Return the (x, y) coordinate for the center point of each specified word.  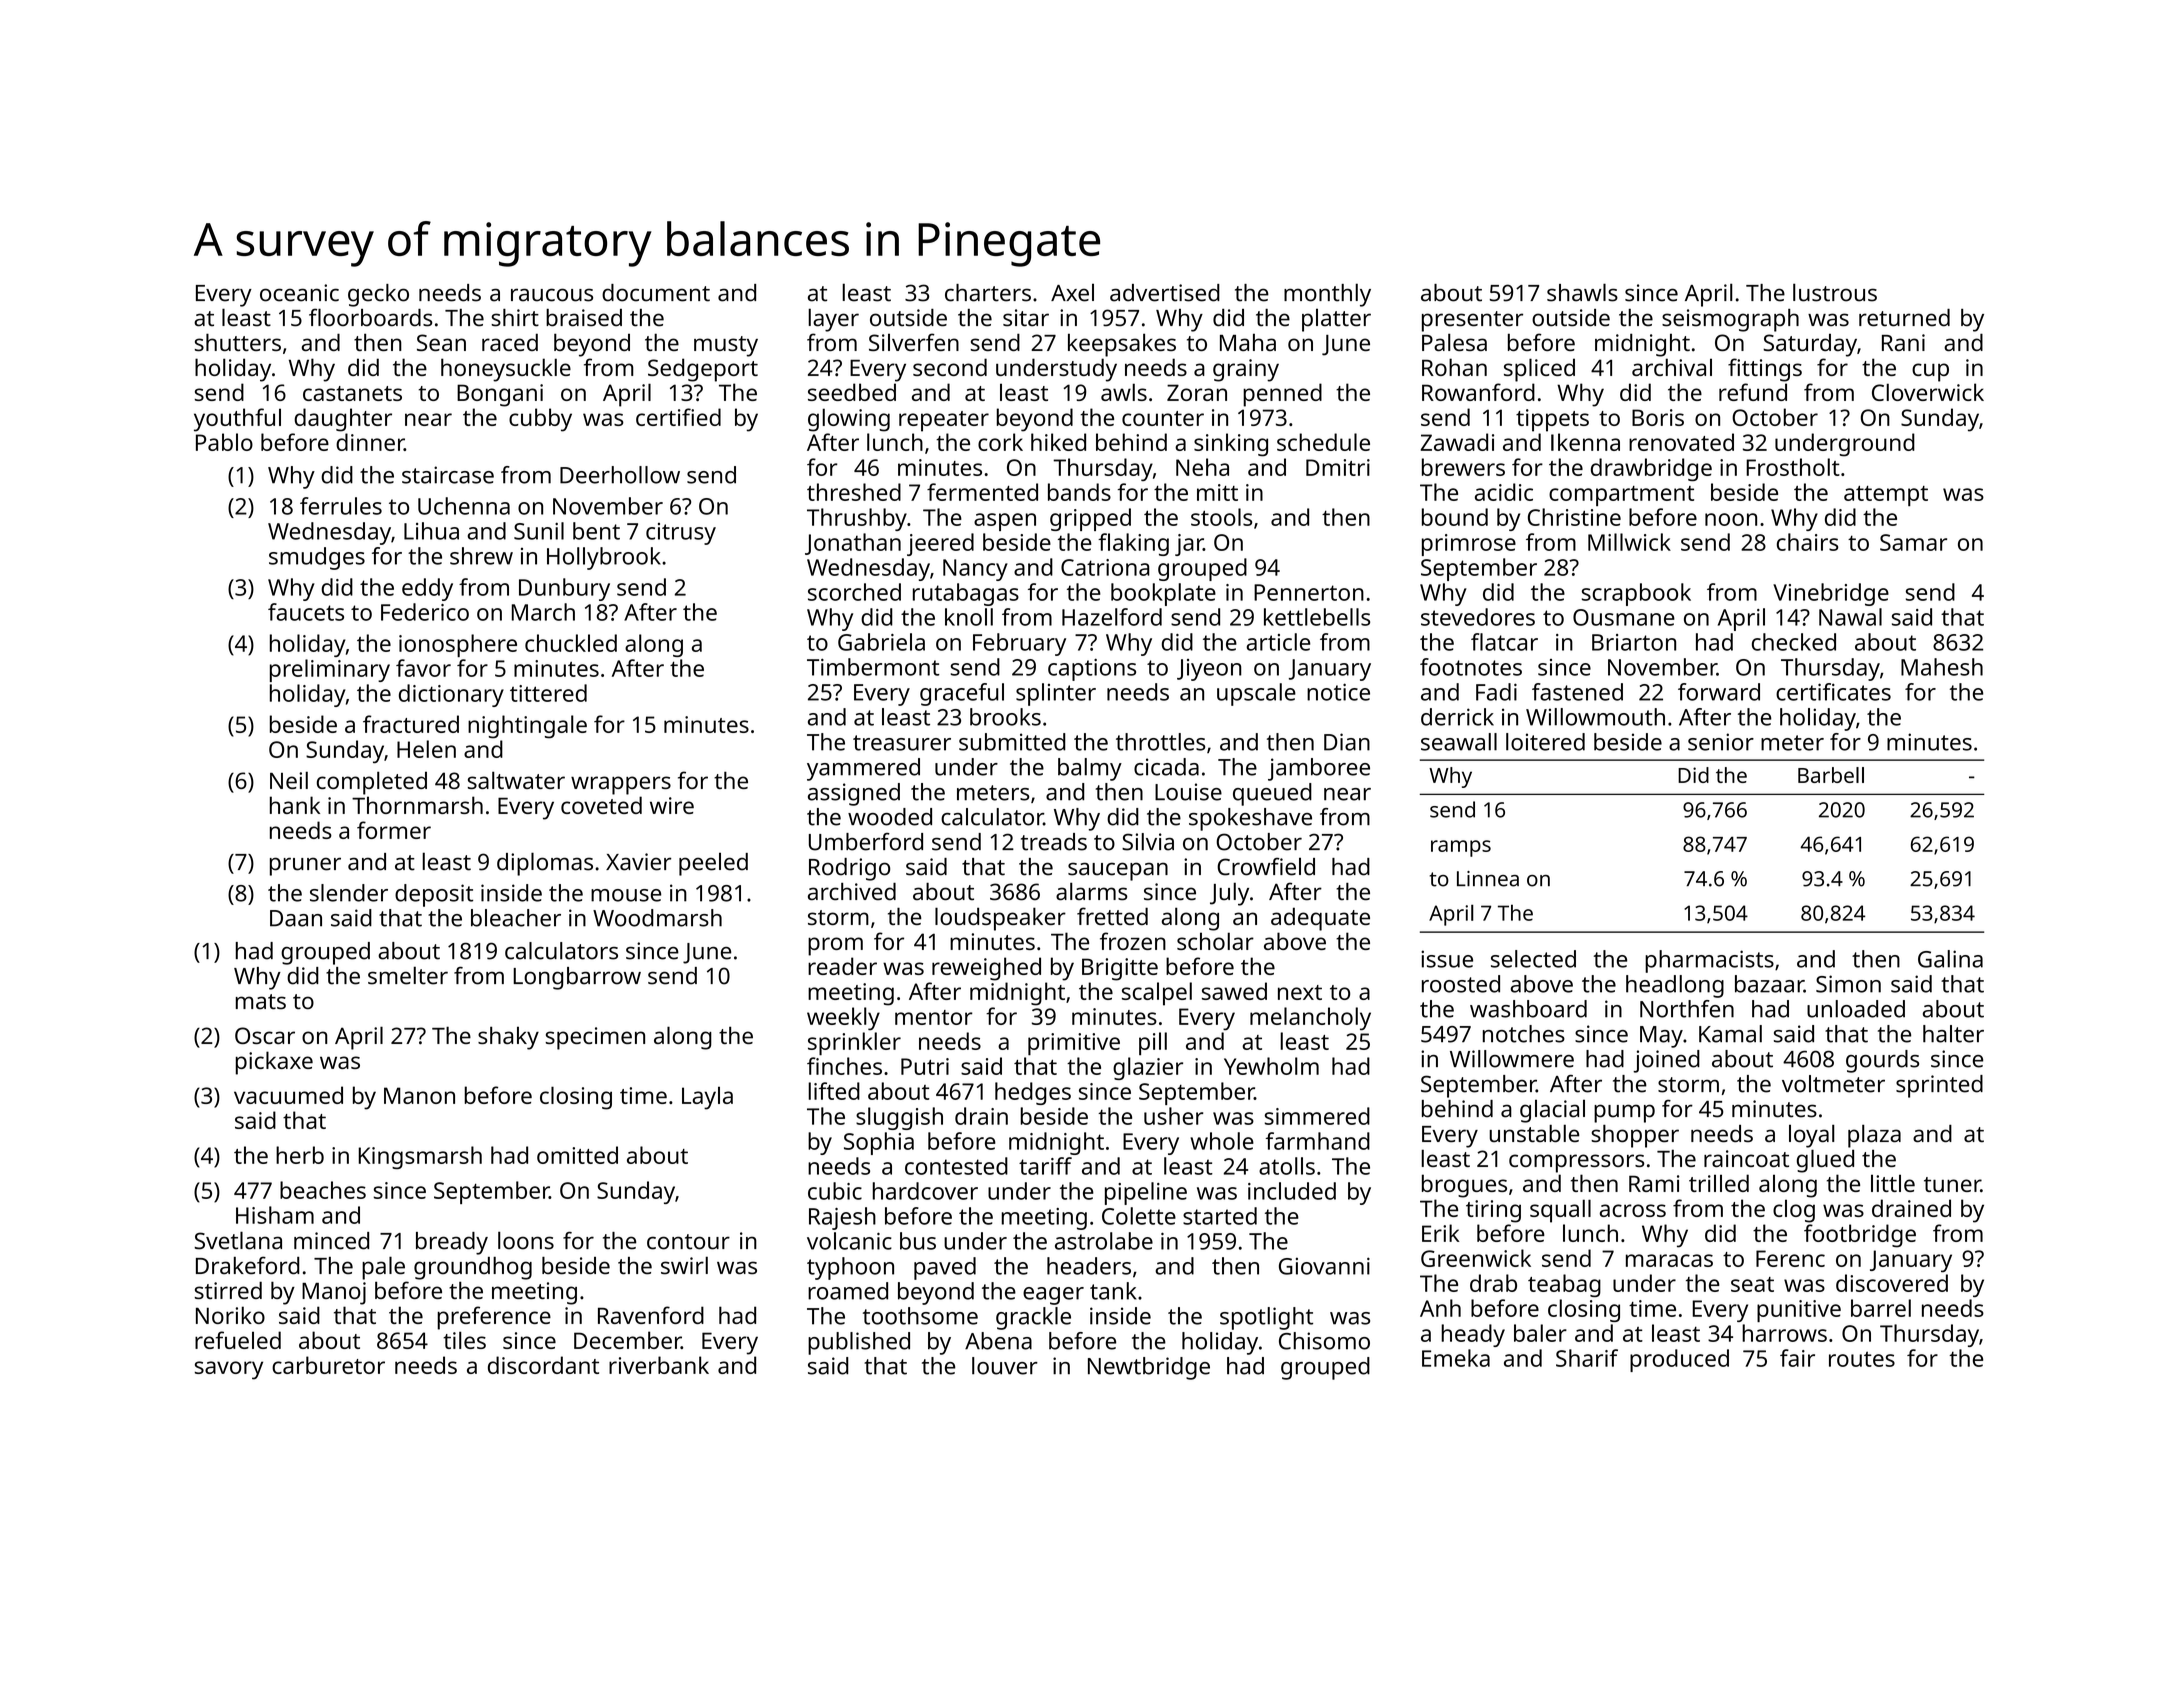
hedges (1033, 1093)
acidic (1504, 492)
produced (1679, 1360)
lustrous (1835, 292)
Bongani (500, 395)
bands (1079, 492)
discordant (543, 1365)
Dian (1347, 742)
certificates (1833, 692)
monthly (1327, 295)
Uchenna (464, 506)
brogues (1464, 1186)
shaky (508, 1038)
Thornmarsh (417, 805)
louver (1005, 1366)
